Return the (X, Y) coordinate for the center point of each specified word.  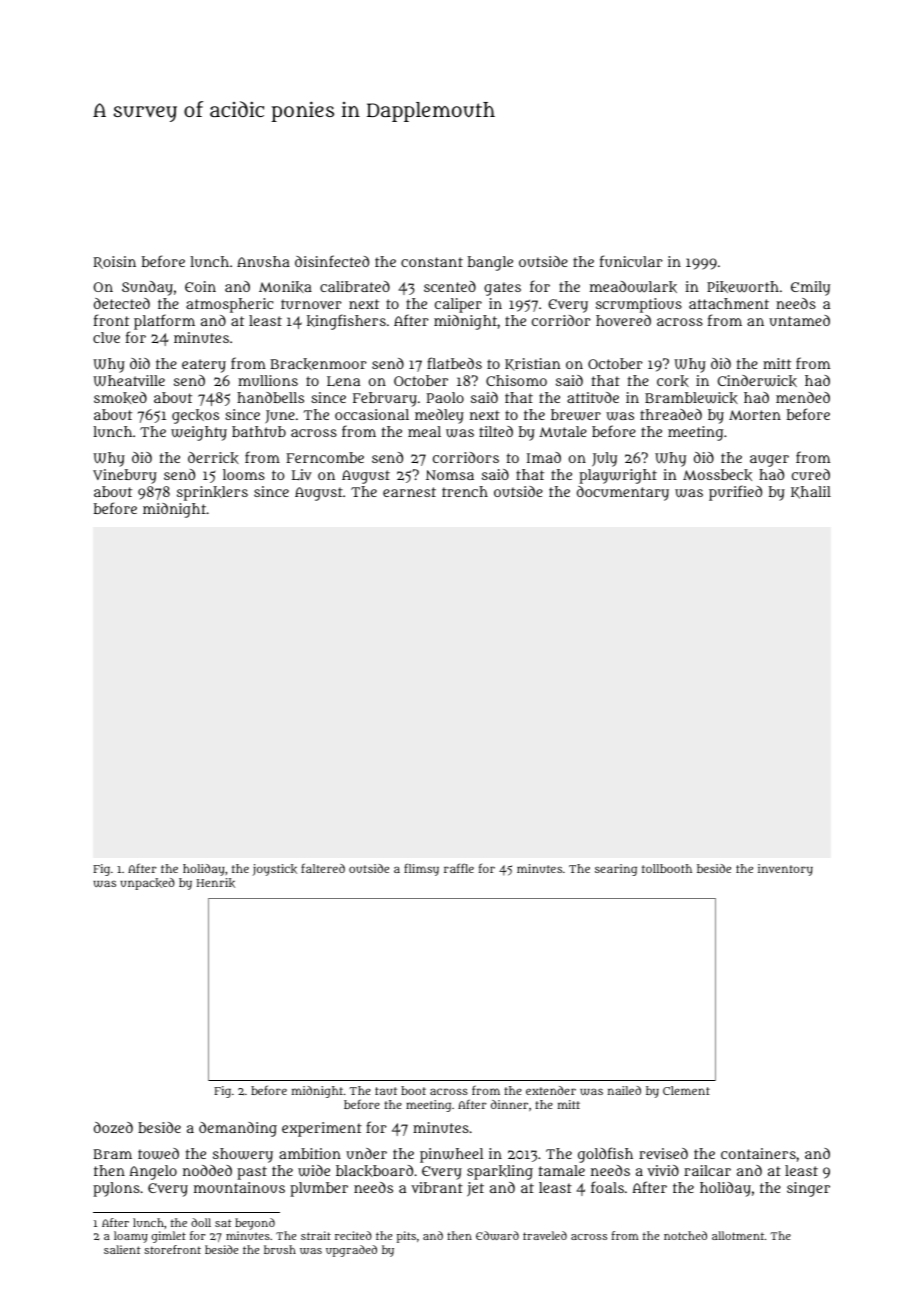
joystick (275, 870)
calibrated (355, 286)
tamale (562, 1170)
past (252, 1173)
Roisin (115, 262)
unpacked (148, 884)
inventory (785, 870)
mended (803, 397)
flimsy (421, 869)
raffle (459, 868)
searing (616, 870)
